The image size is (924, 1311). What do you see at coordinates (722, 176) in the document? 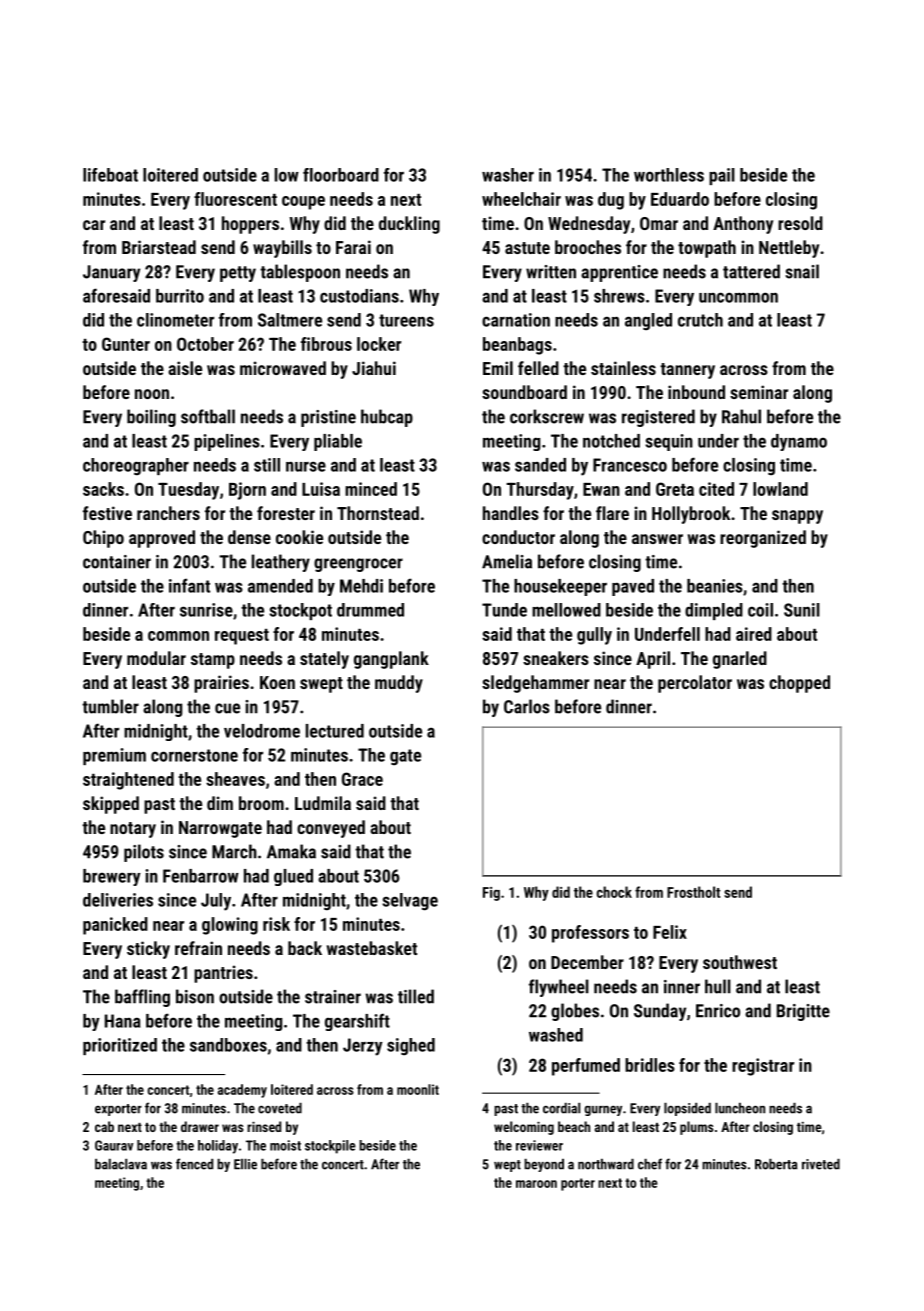
I see `pail` at bounding box center [722, 176].
